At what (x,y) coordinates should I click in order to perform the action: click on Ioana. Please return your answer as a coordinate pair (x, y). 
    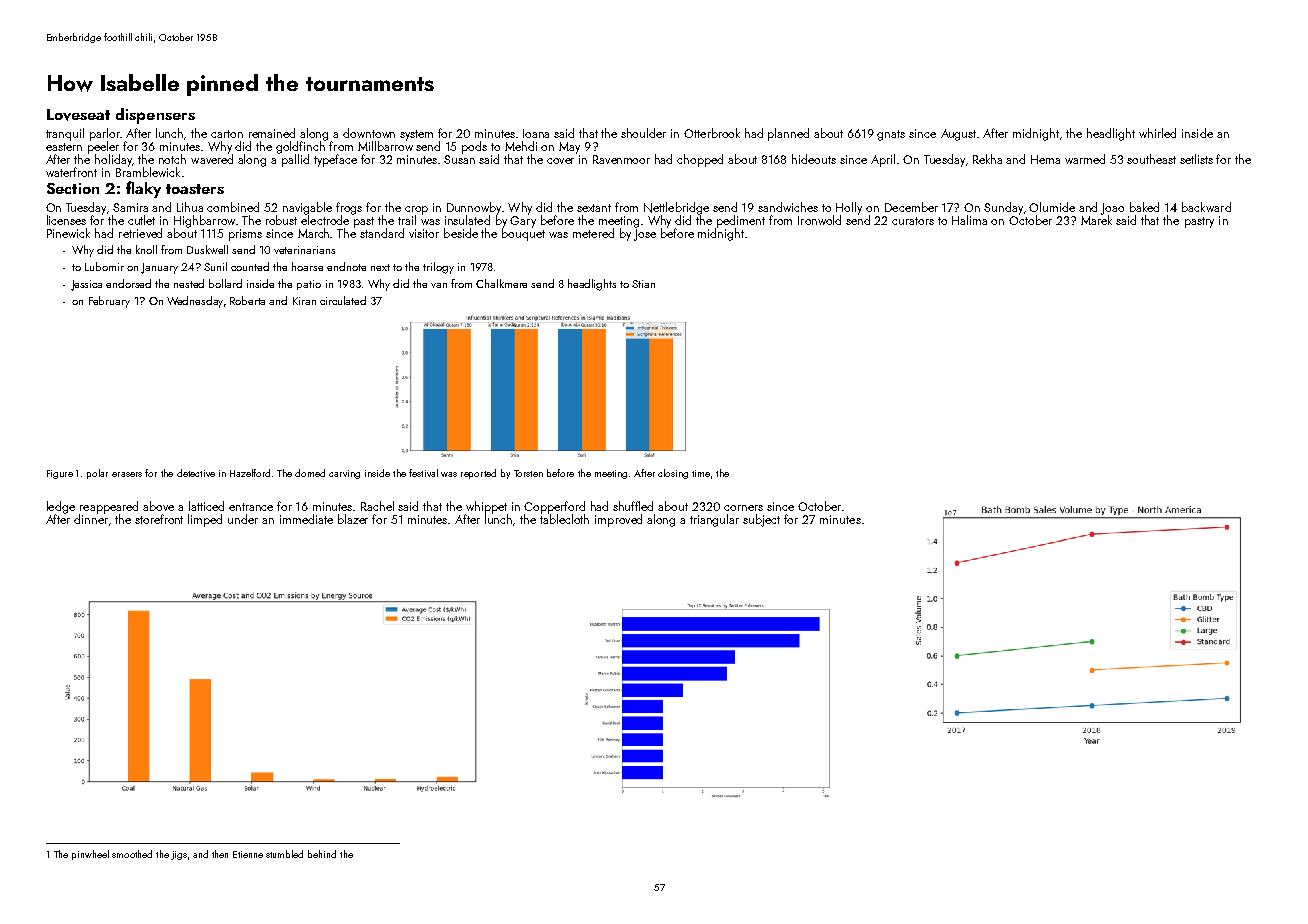
    Looking at the image, I should click on (536, 133).
